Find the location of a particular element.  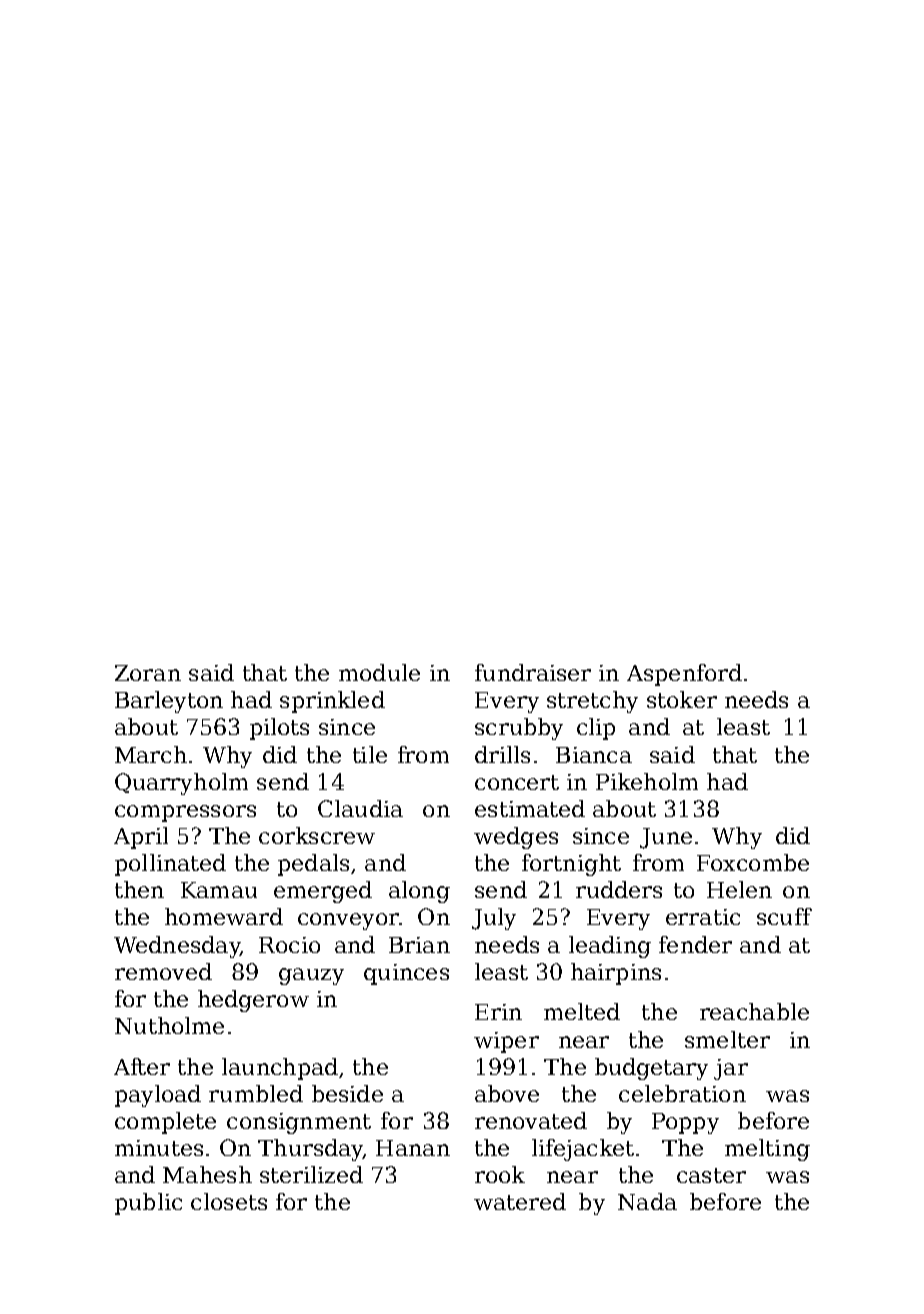

pollinated is located at coordinates (170, 865).
